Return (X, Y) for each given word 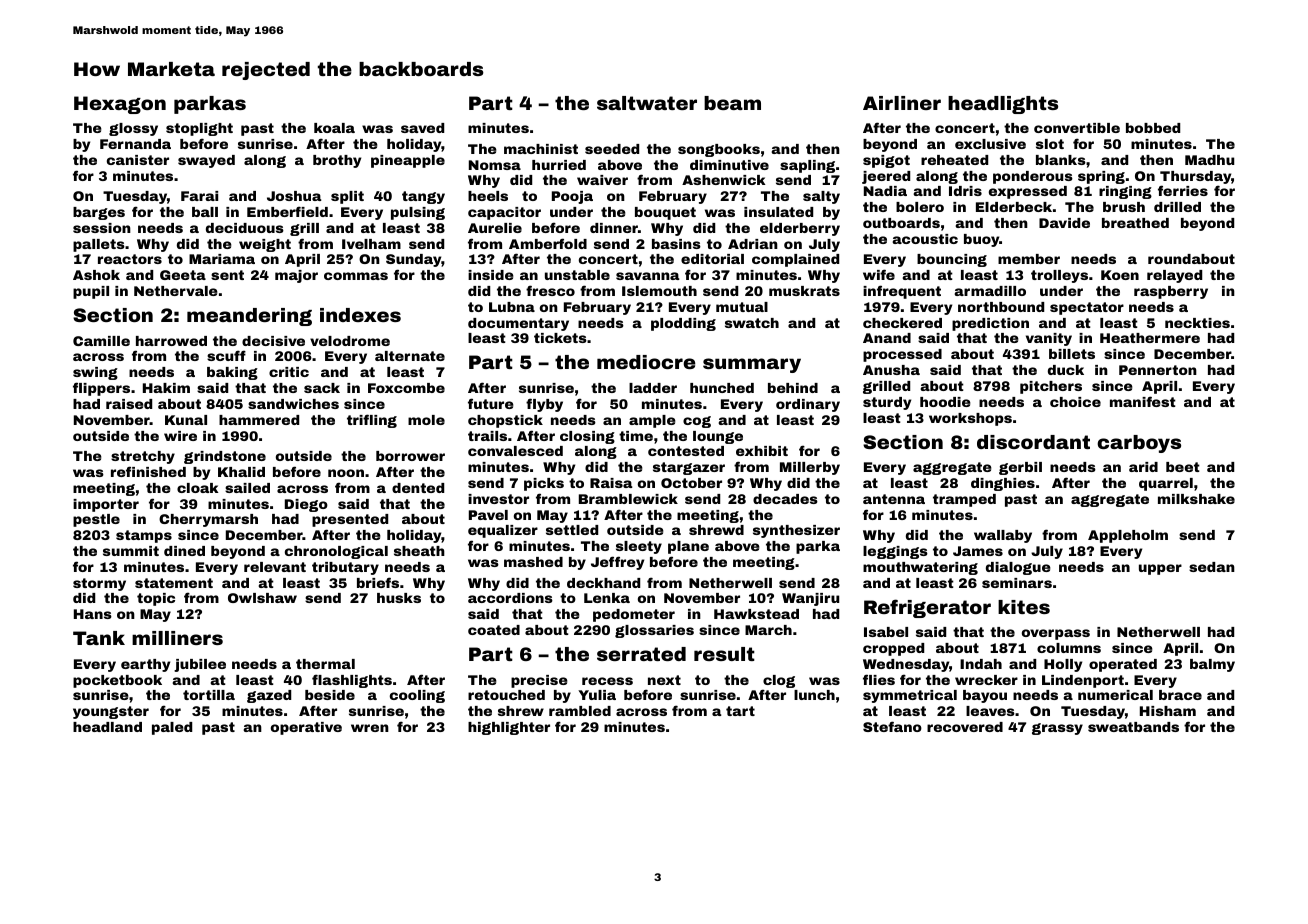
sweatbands (1133, 727)
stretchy (143, 457)
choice (1075, 402)
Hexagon (120, 105)
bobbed (1153, 128)
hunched (722, 388)
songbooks (719, 150)
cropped (893, 649)
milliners (177, 638)
